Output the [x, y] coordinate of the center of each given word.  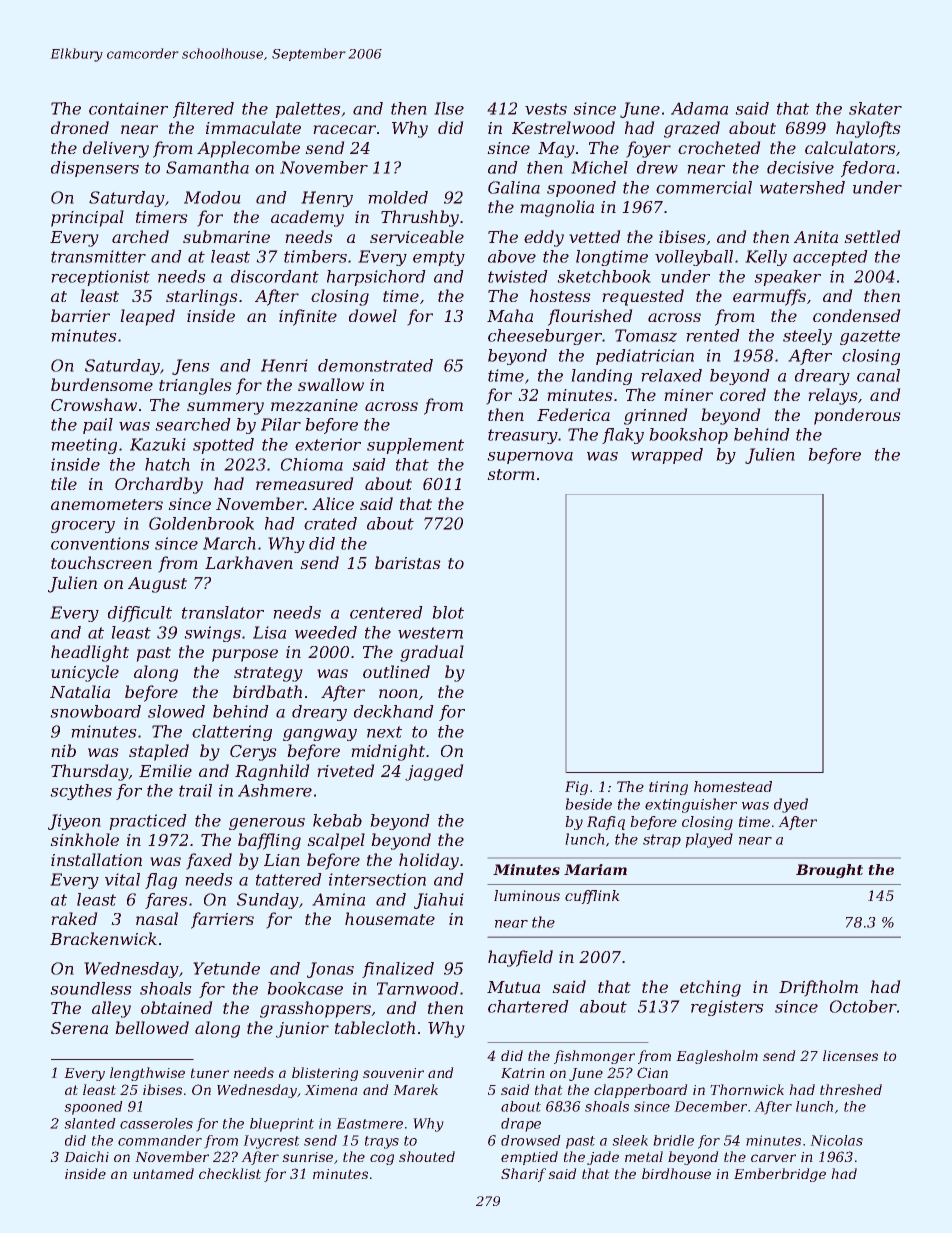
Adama [699, 108]
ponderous [857, 416]
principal [87, 218]
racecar [344, 129]
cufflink [592, 897]
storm [511, 474]
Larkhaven [249, 562]
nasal [157, 918]
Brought [829, 871]
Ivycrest [271, 1142]
